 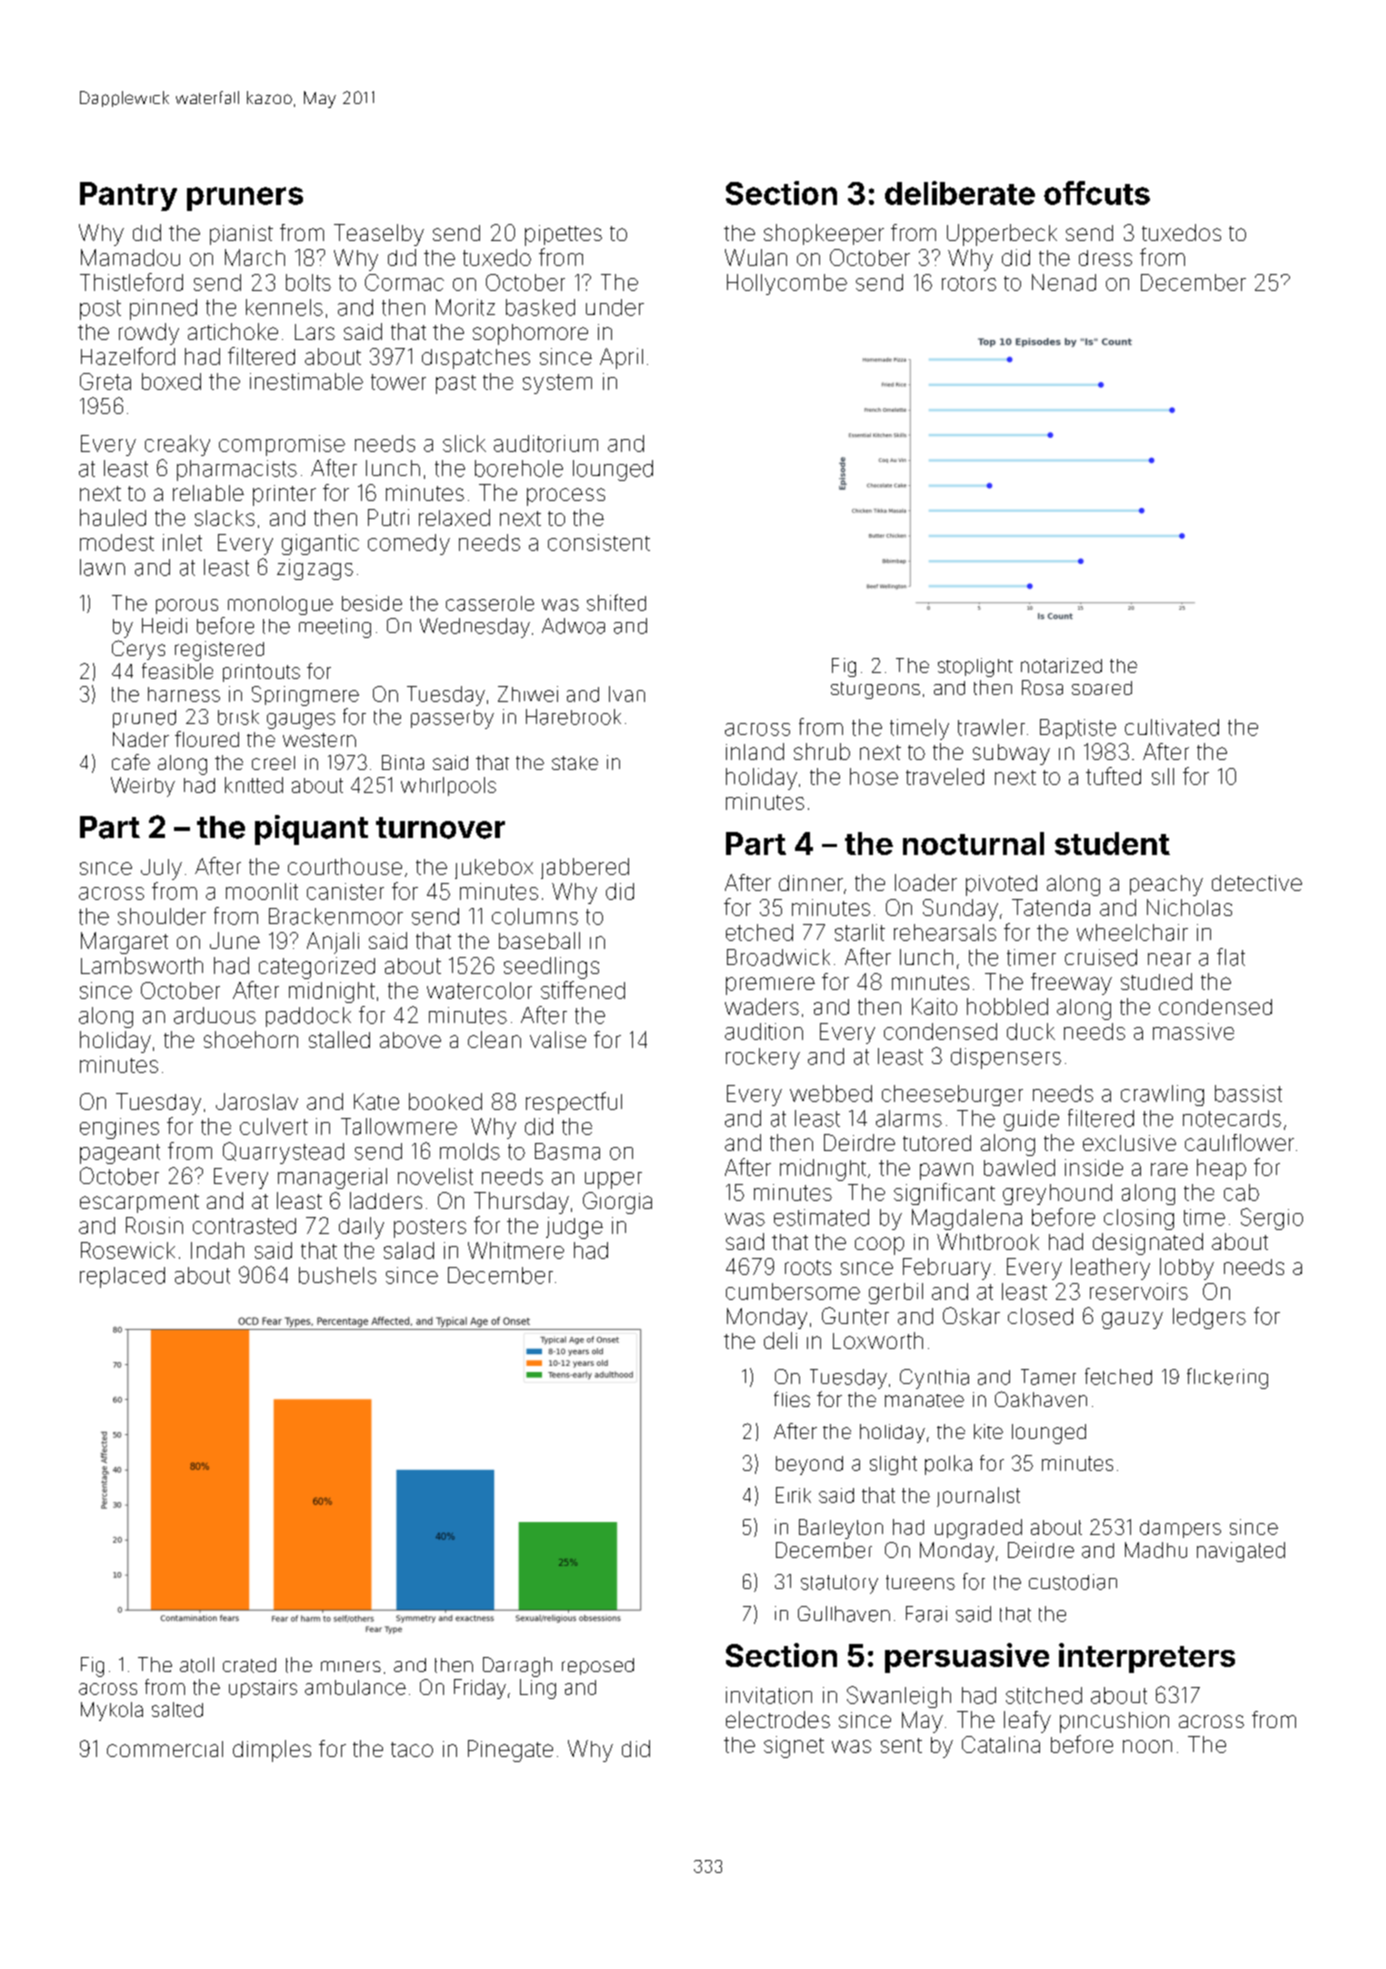 What do you see at coordinates (311, 830) in the screenshot?
I see `piquant` at bounding box center [311, 830].
